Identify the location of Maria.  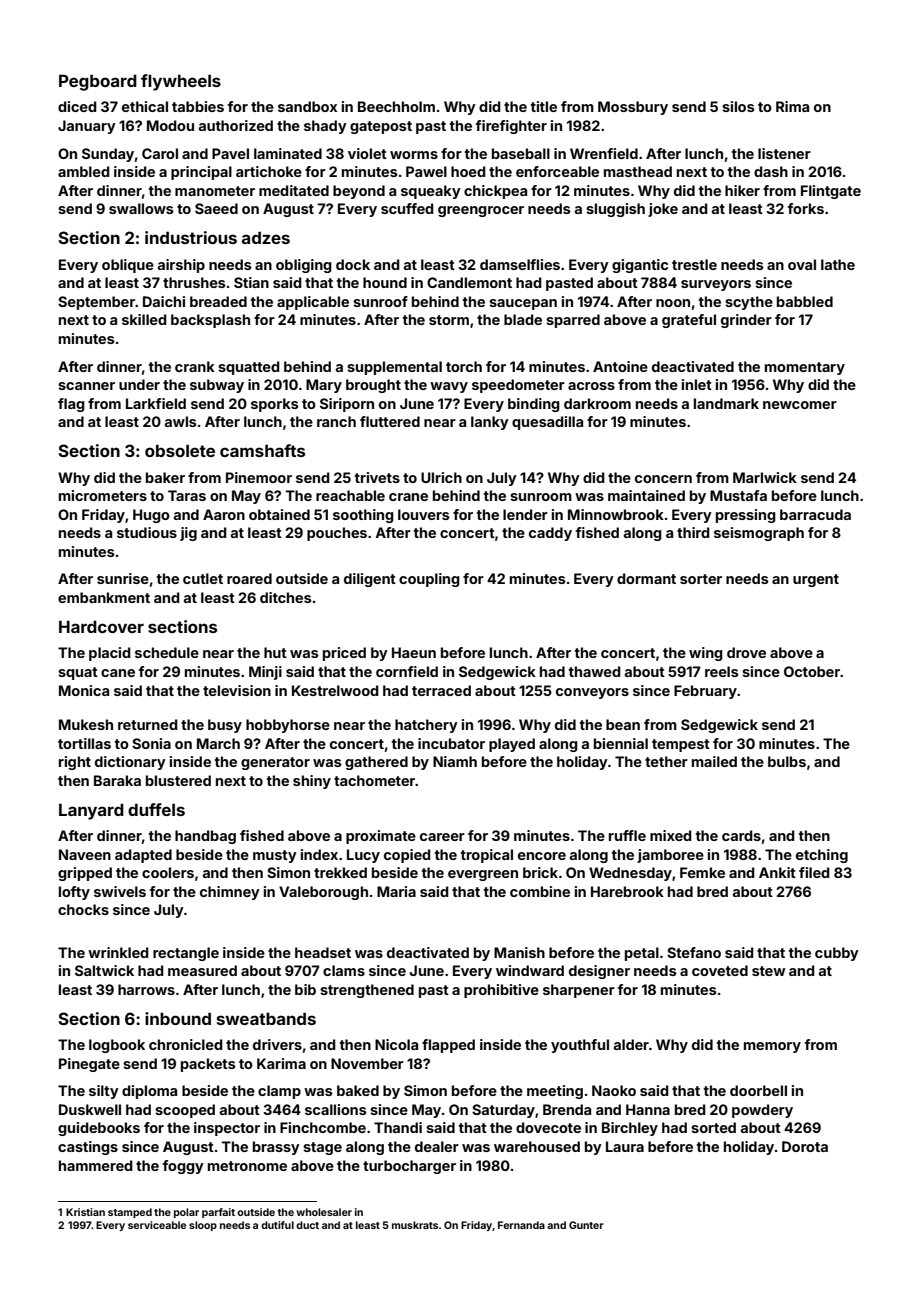
(396, 891).
